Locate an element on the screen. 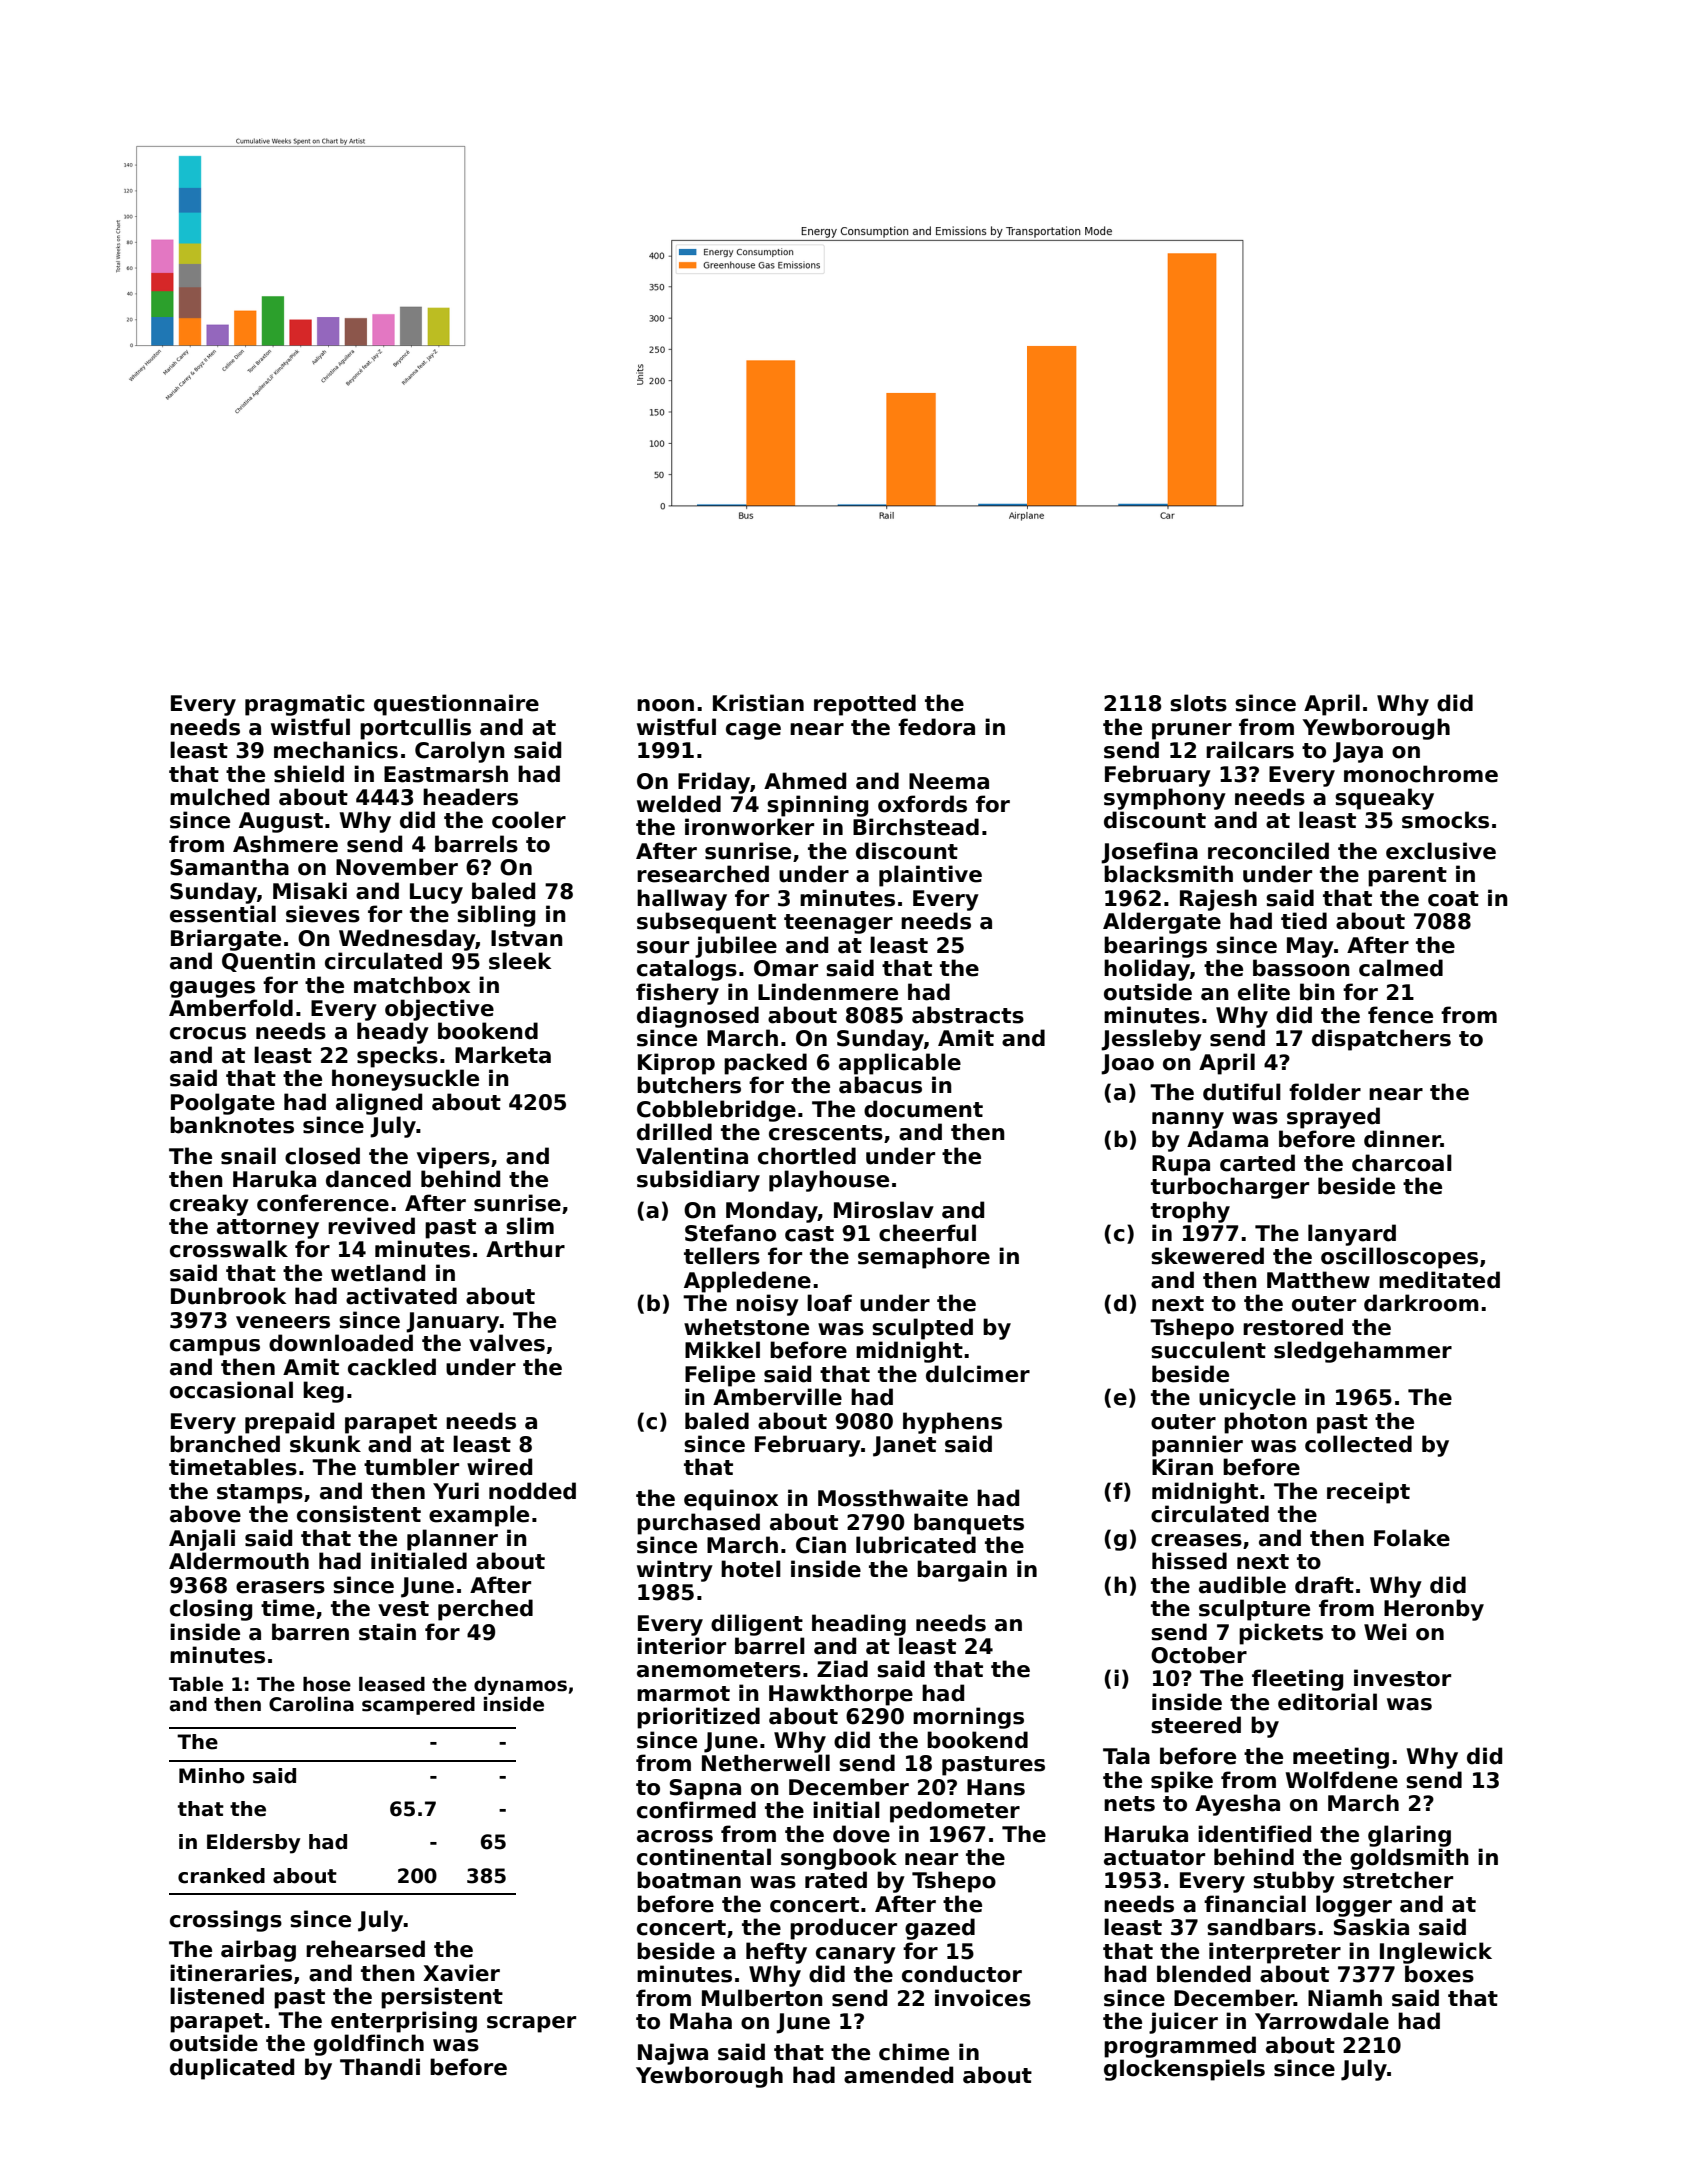 The image size is (1683, 2178). closed is located at coordinates (322, 1156).
